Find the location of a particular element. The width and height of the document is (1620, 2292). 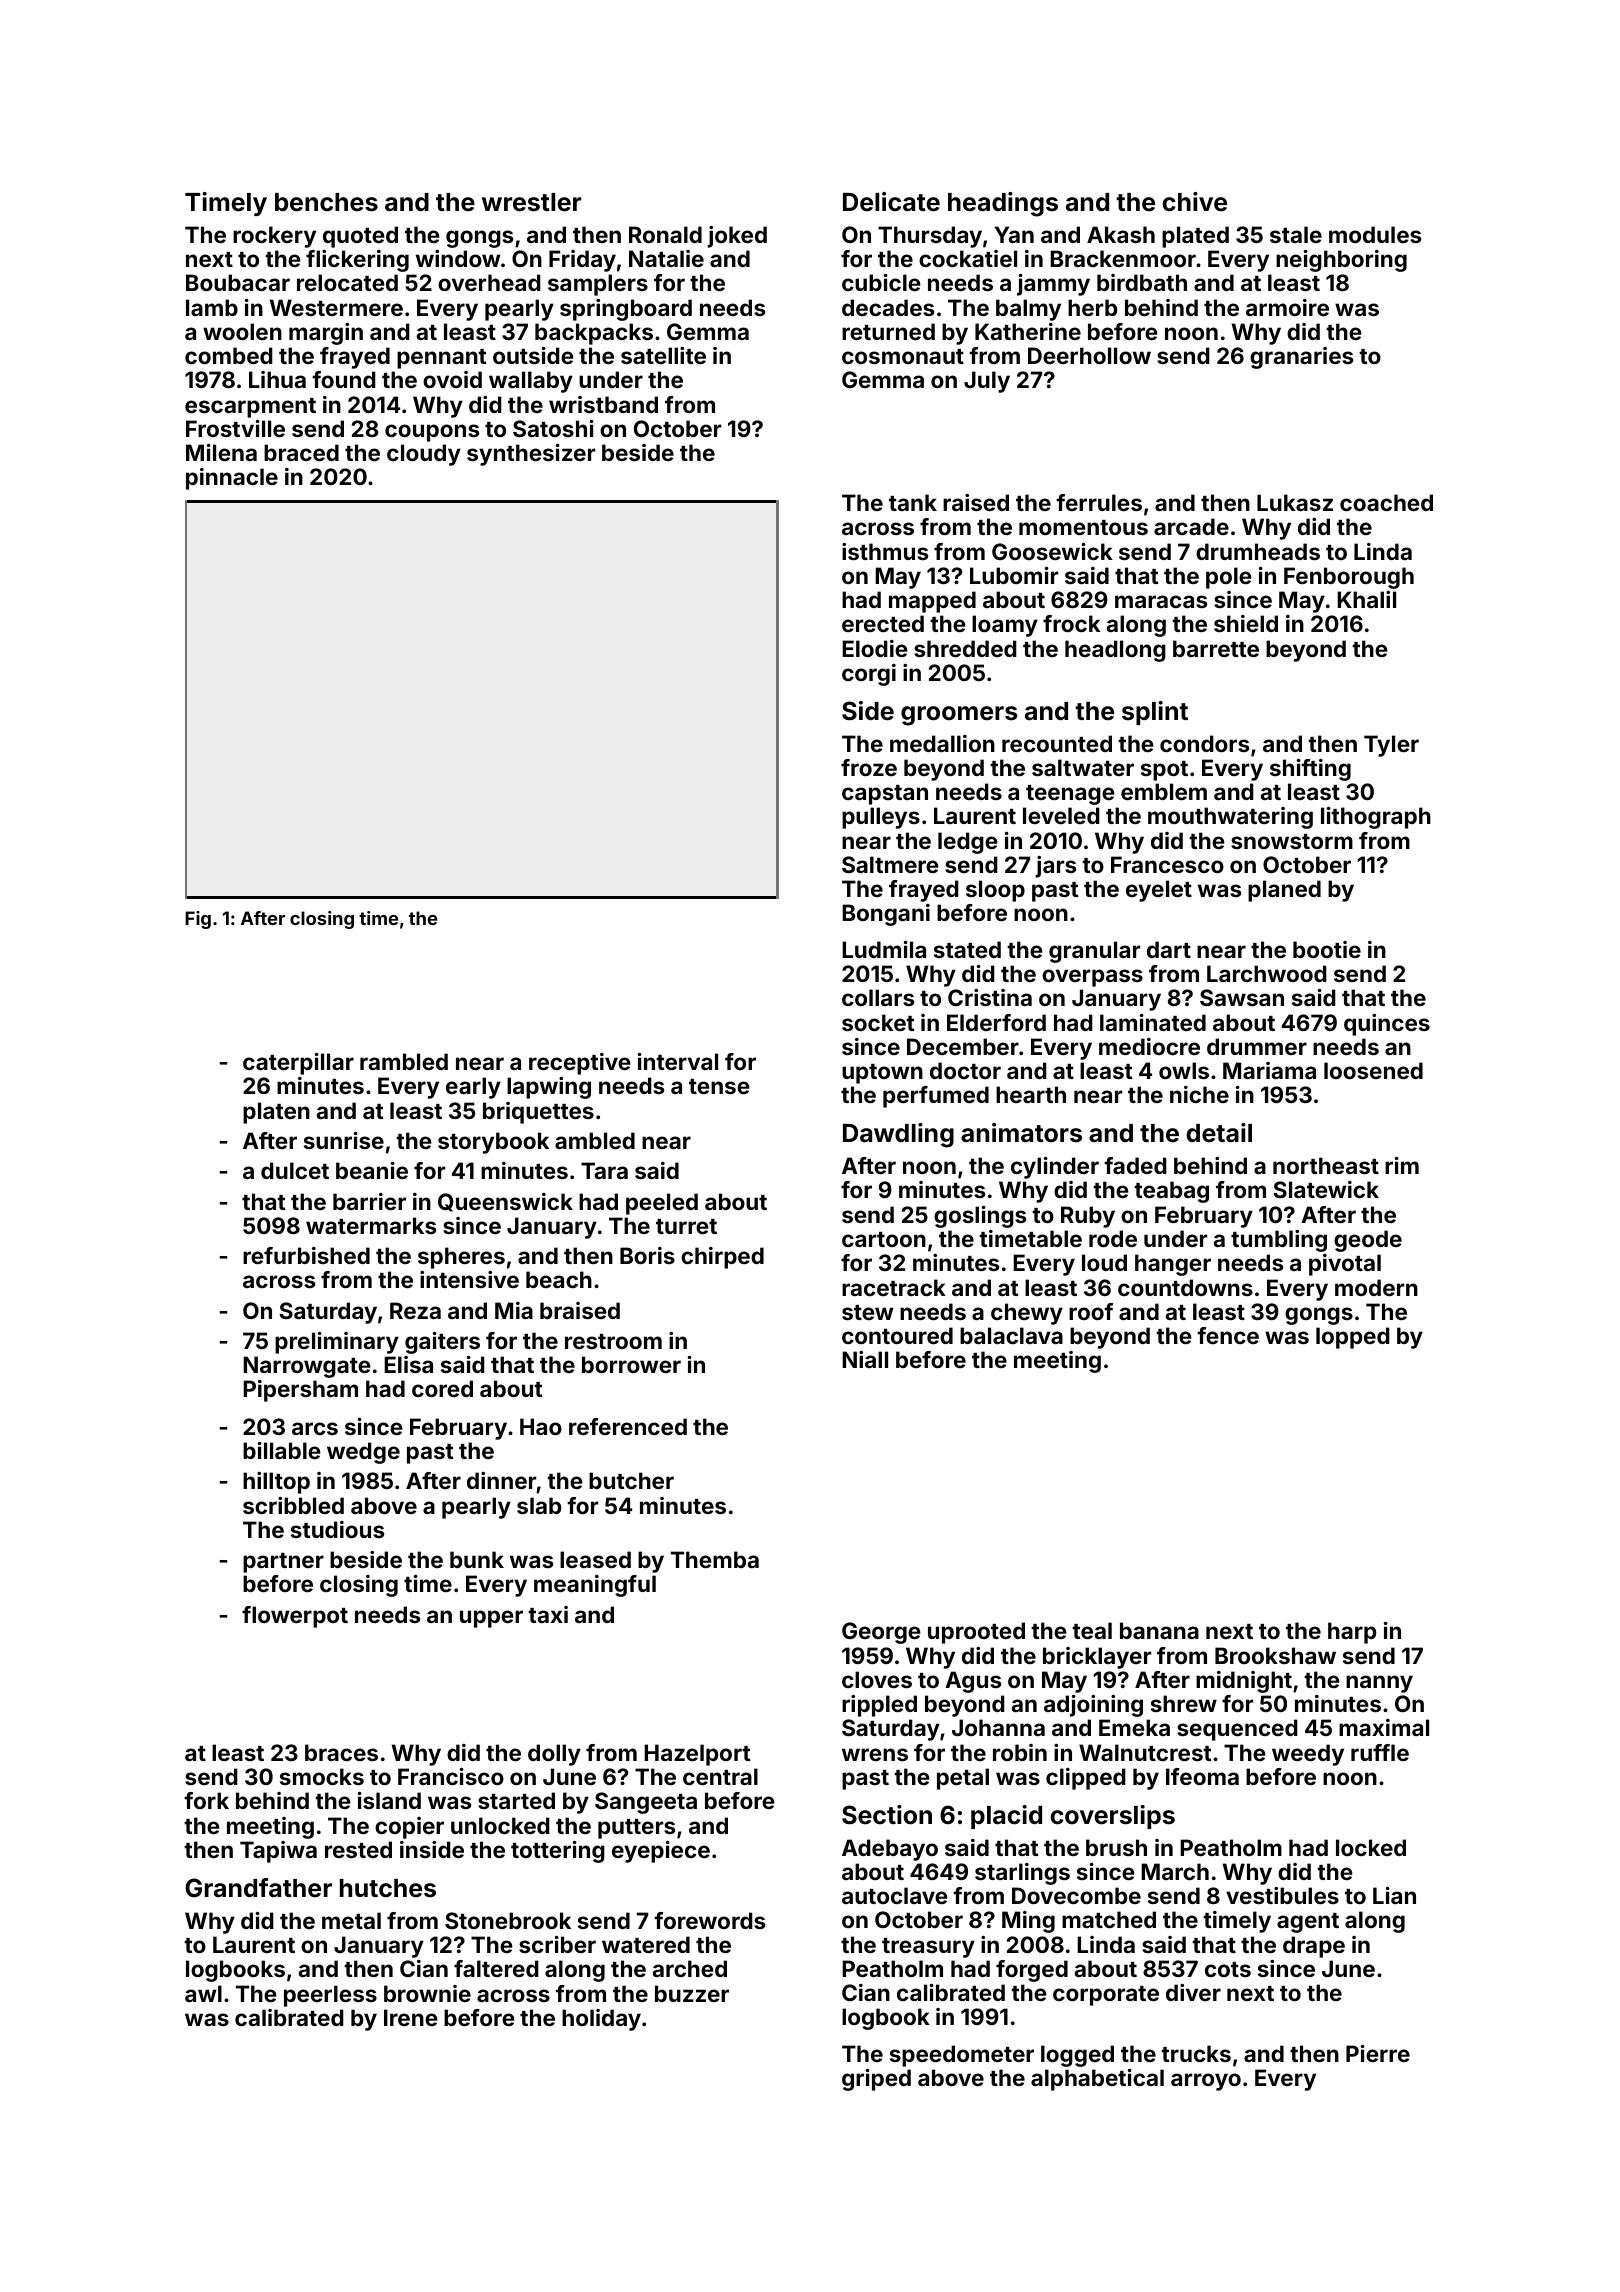

satellite is located at coordinates (663, 355).
